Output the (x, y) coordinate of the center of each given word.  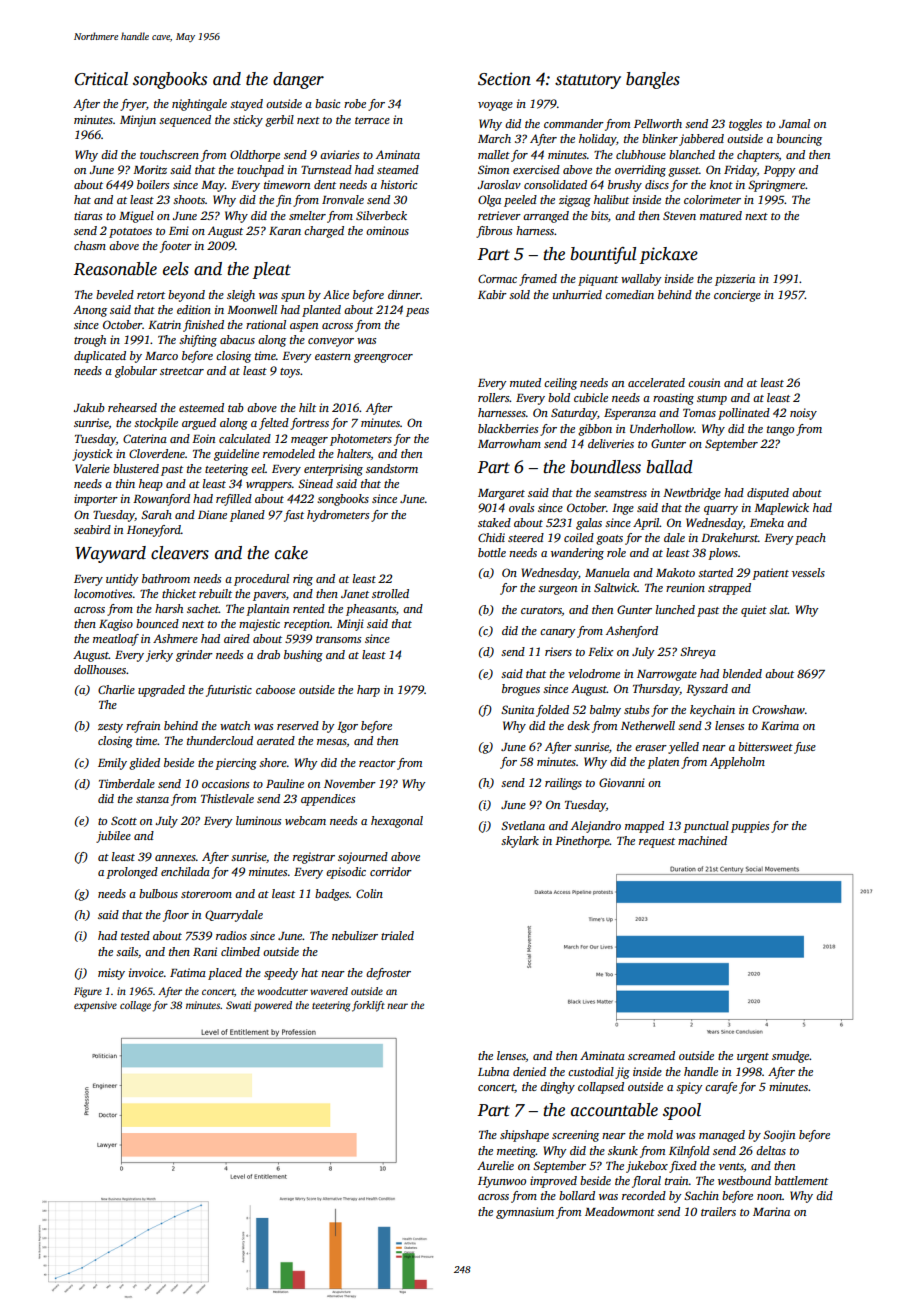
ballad (669, 467)
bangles (653, 80)
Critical (101, 79)
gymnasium (525, 1213)
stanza (152, 799)
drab (268, 654)
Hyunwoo (502, 1182)
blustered (136, 468)
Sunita (517, 709)
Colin (369, 893)
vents (731, 1166)
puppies (750, 827)
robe (355, 103)
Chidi (491, 537)
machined (702, 840)
